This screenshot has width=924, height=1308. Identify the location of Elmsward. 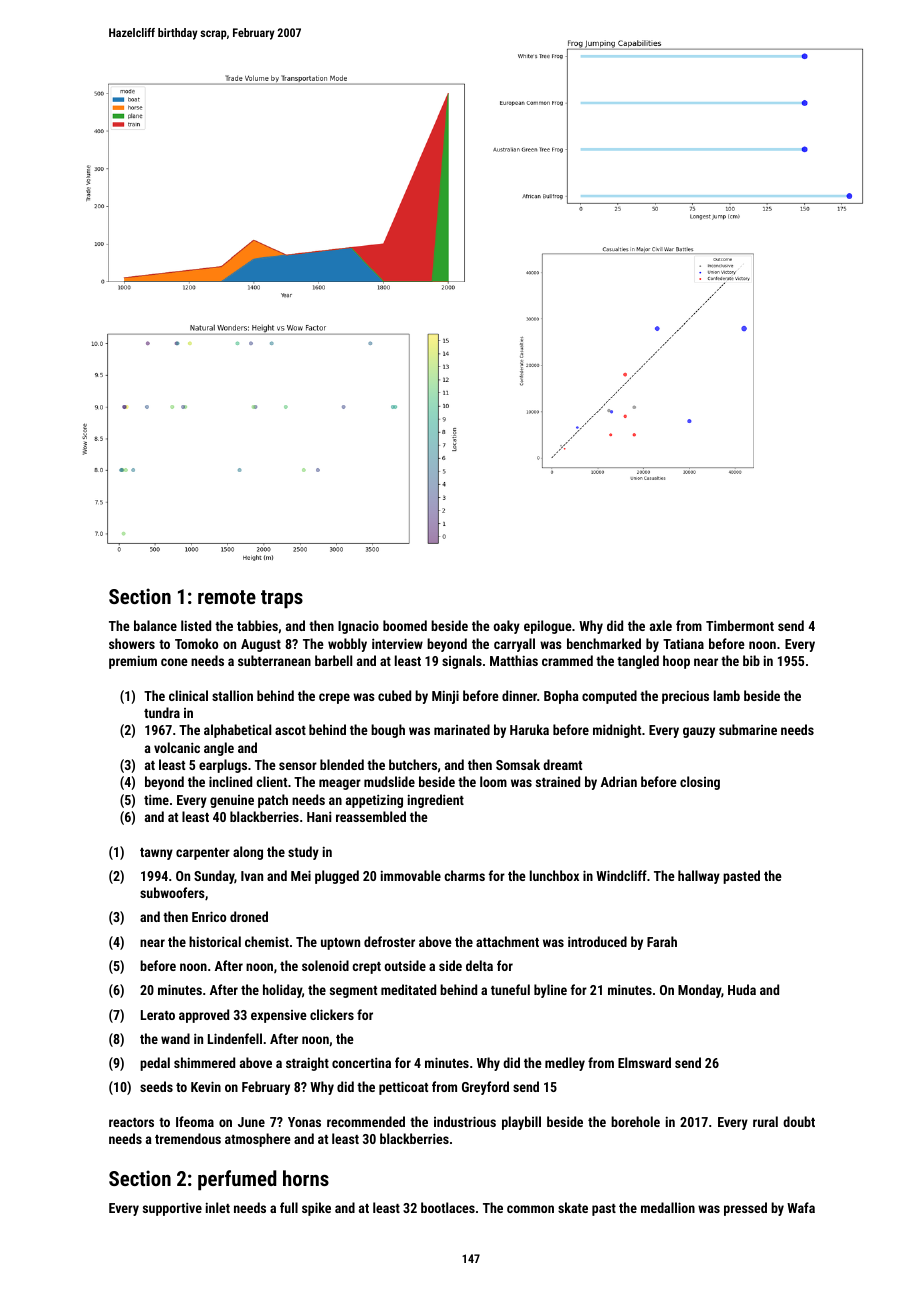
(644, 1062).
